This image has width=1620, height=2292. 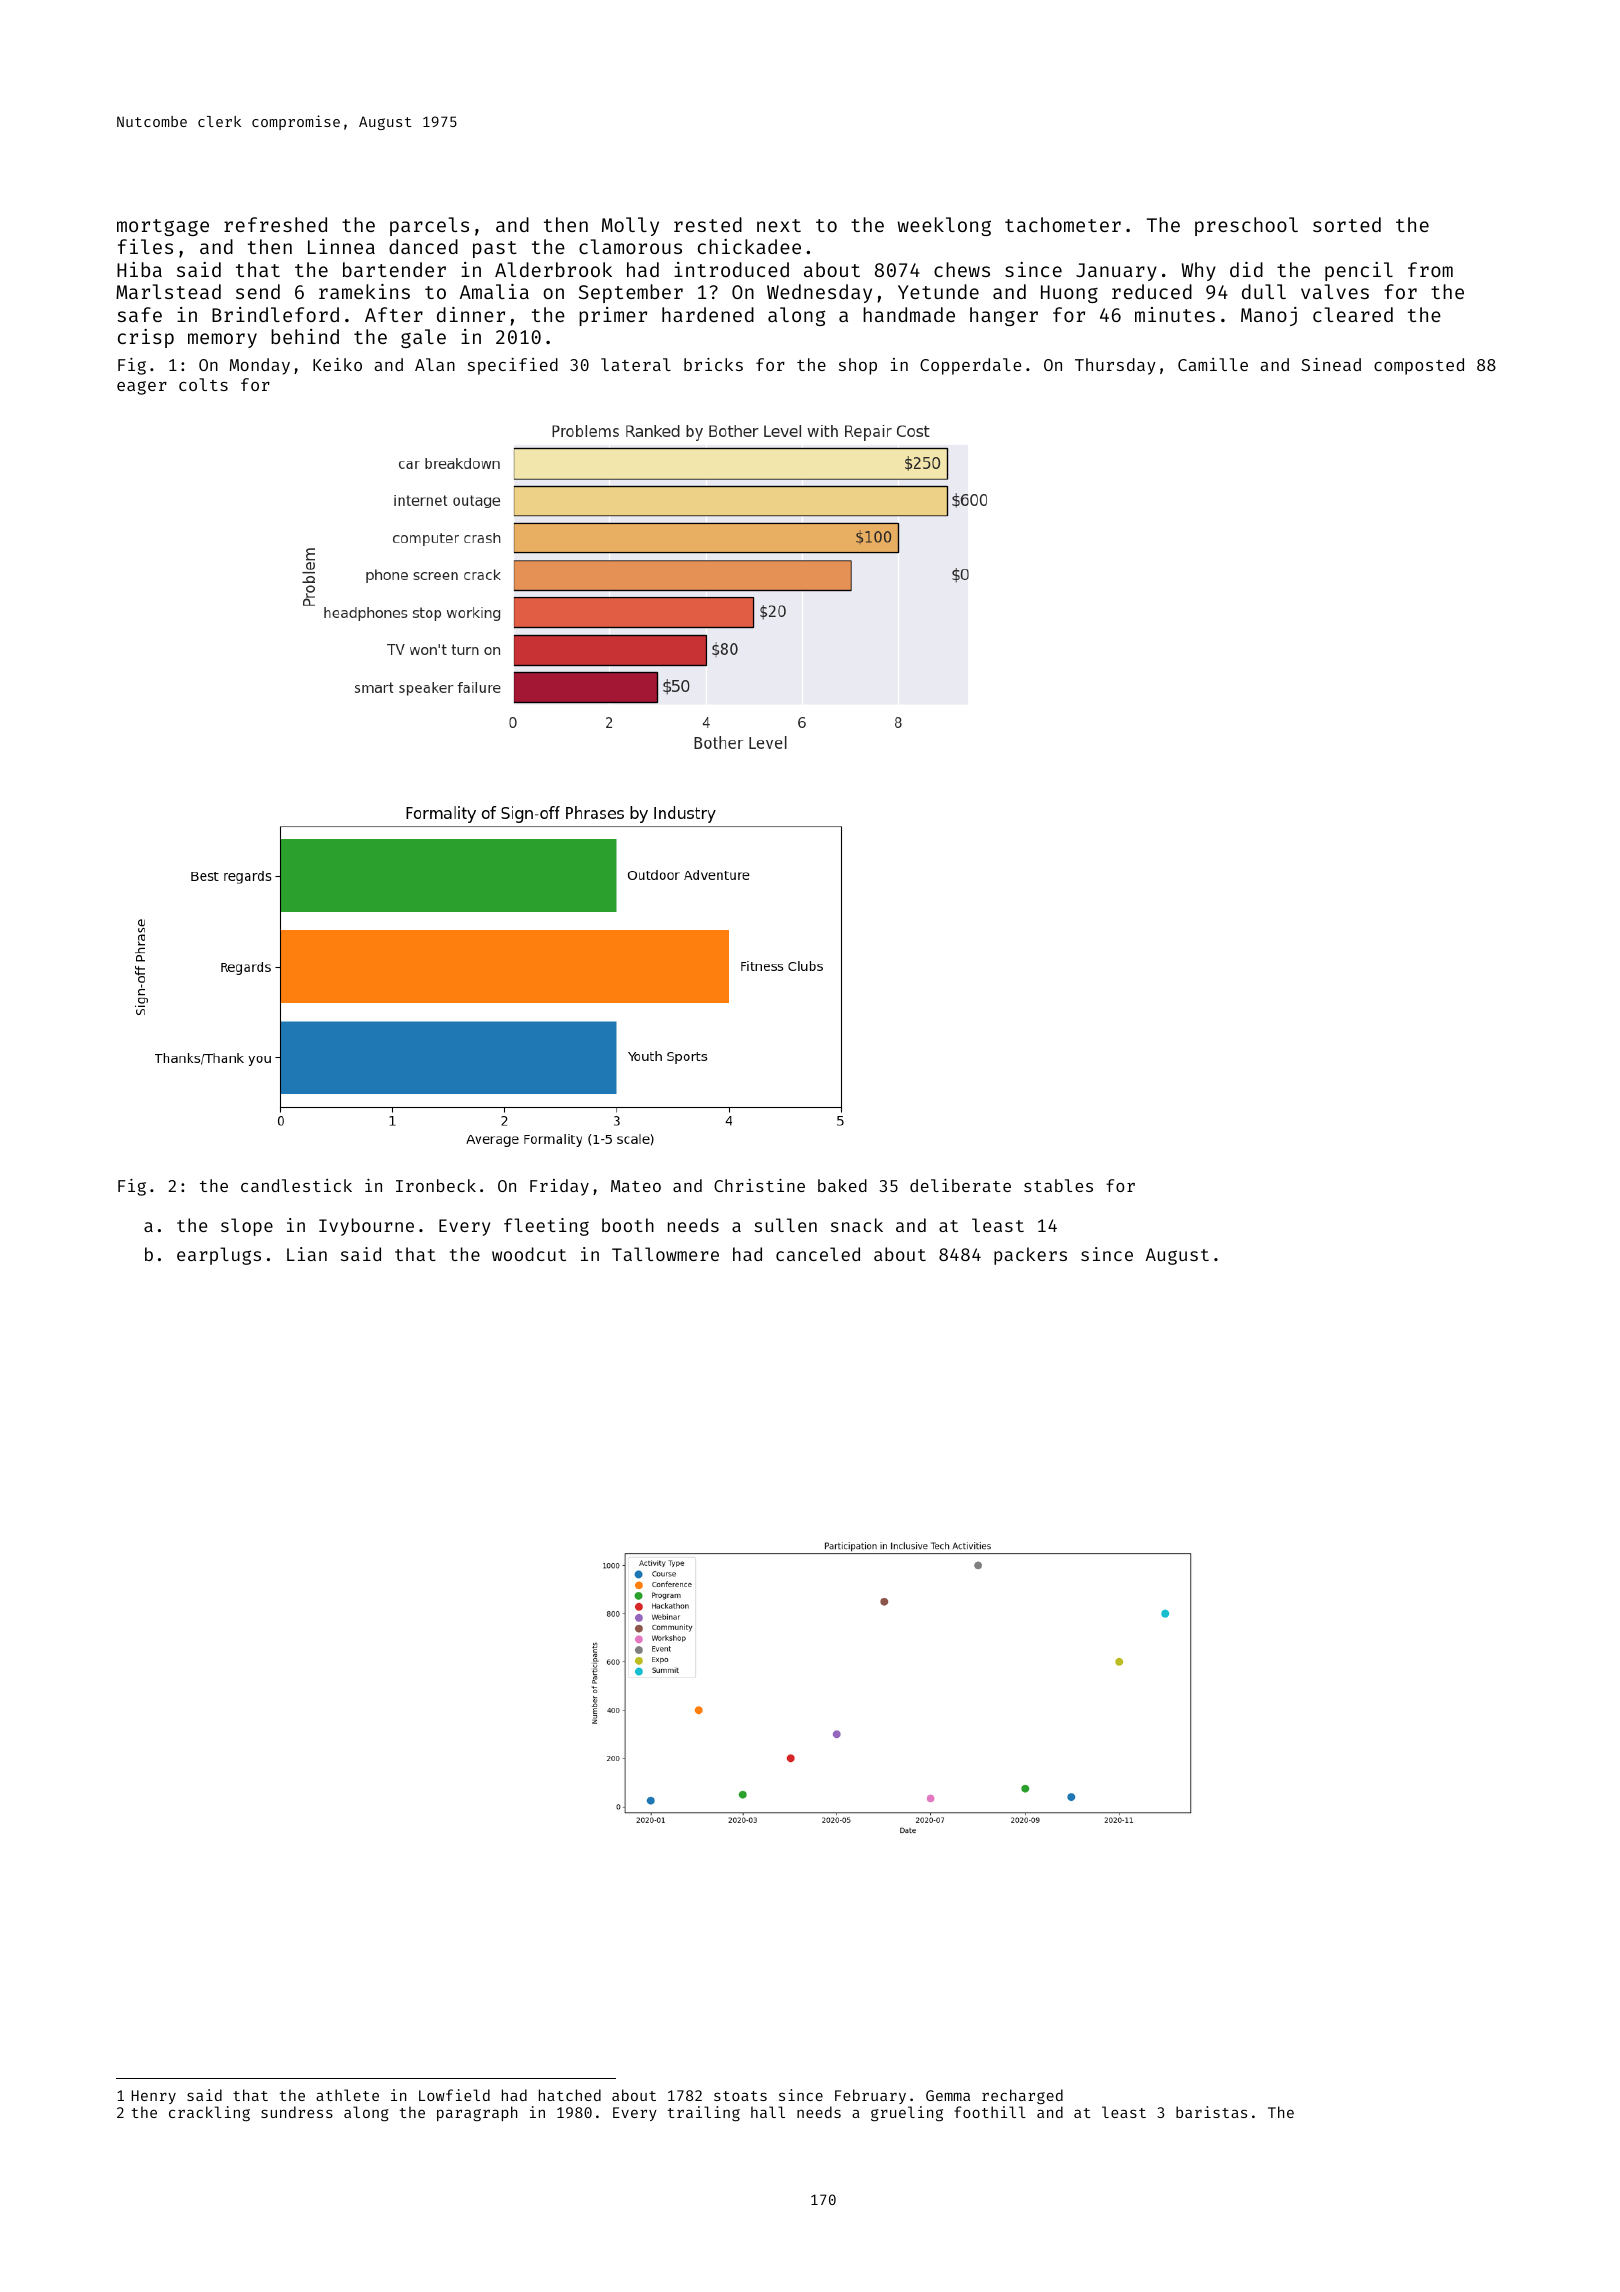 What do you see at coordinates (296, 1185) in the image?
I see `candlestick` at bounding box center [296, 1185].
